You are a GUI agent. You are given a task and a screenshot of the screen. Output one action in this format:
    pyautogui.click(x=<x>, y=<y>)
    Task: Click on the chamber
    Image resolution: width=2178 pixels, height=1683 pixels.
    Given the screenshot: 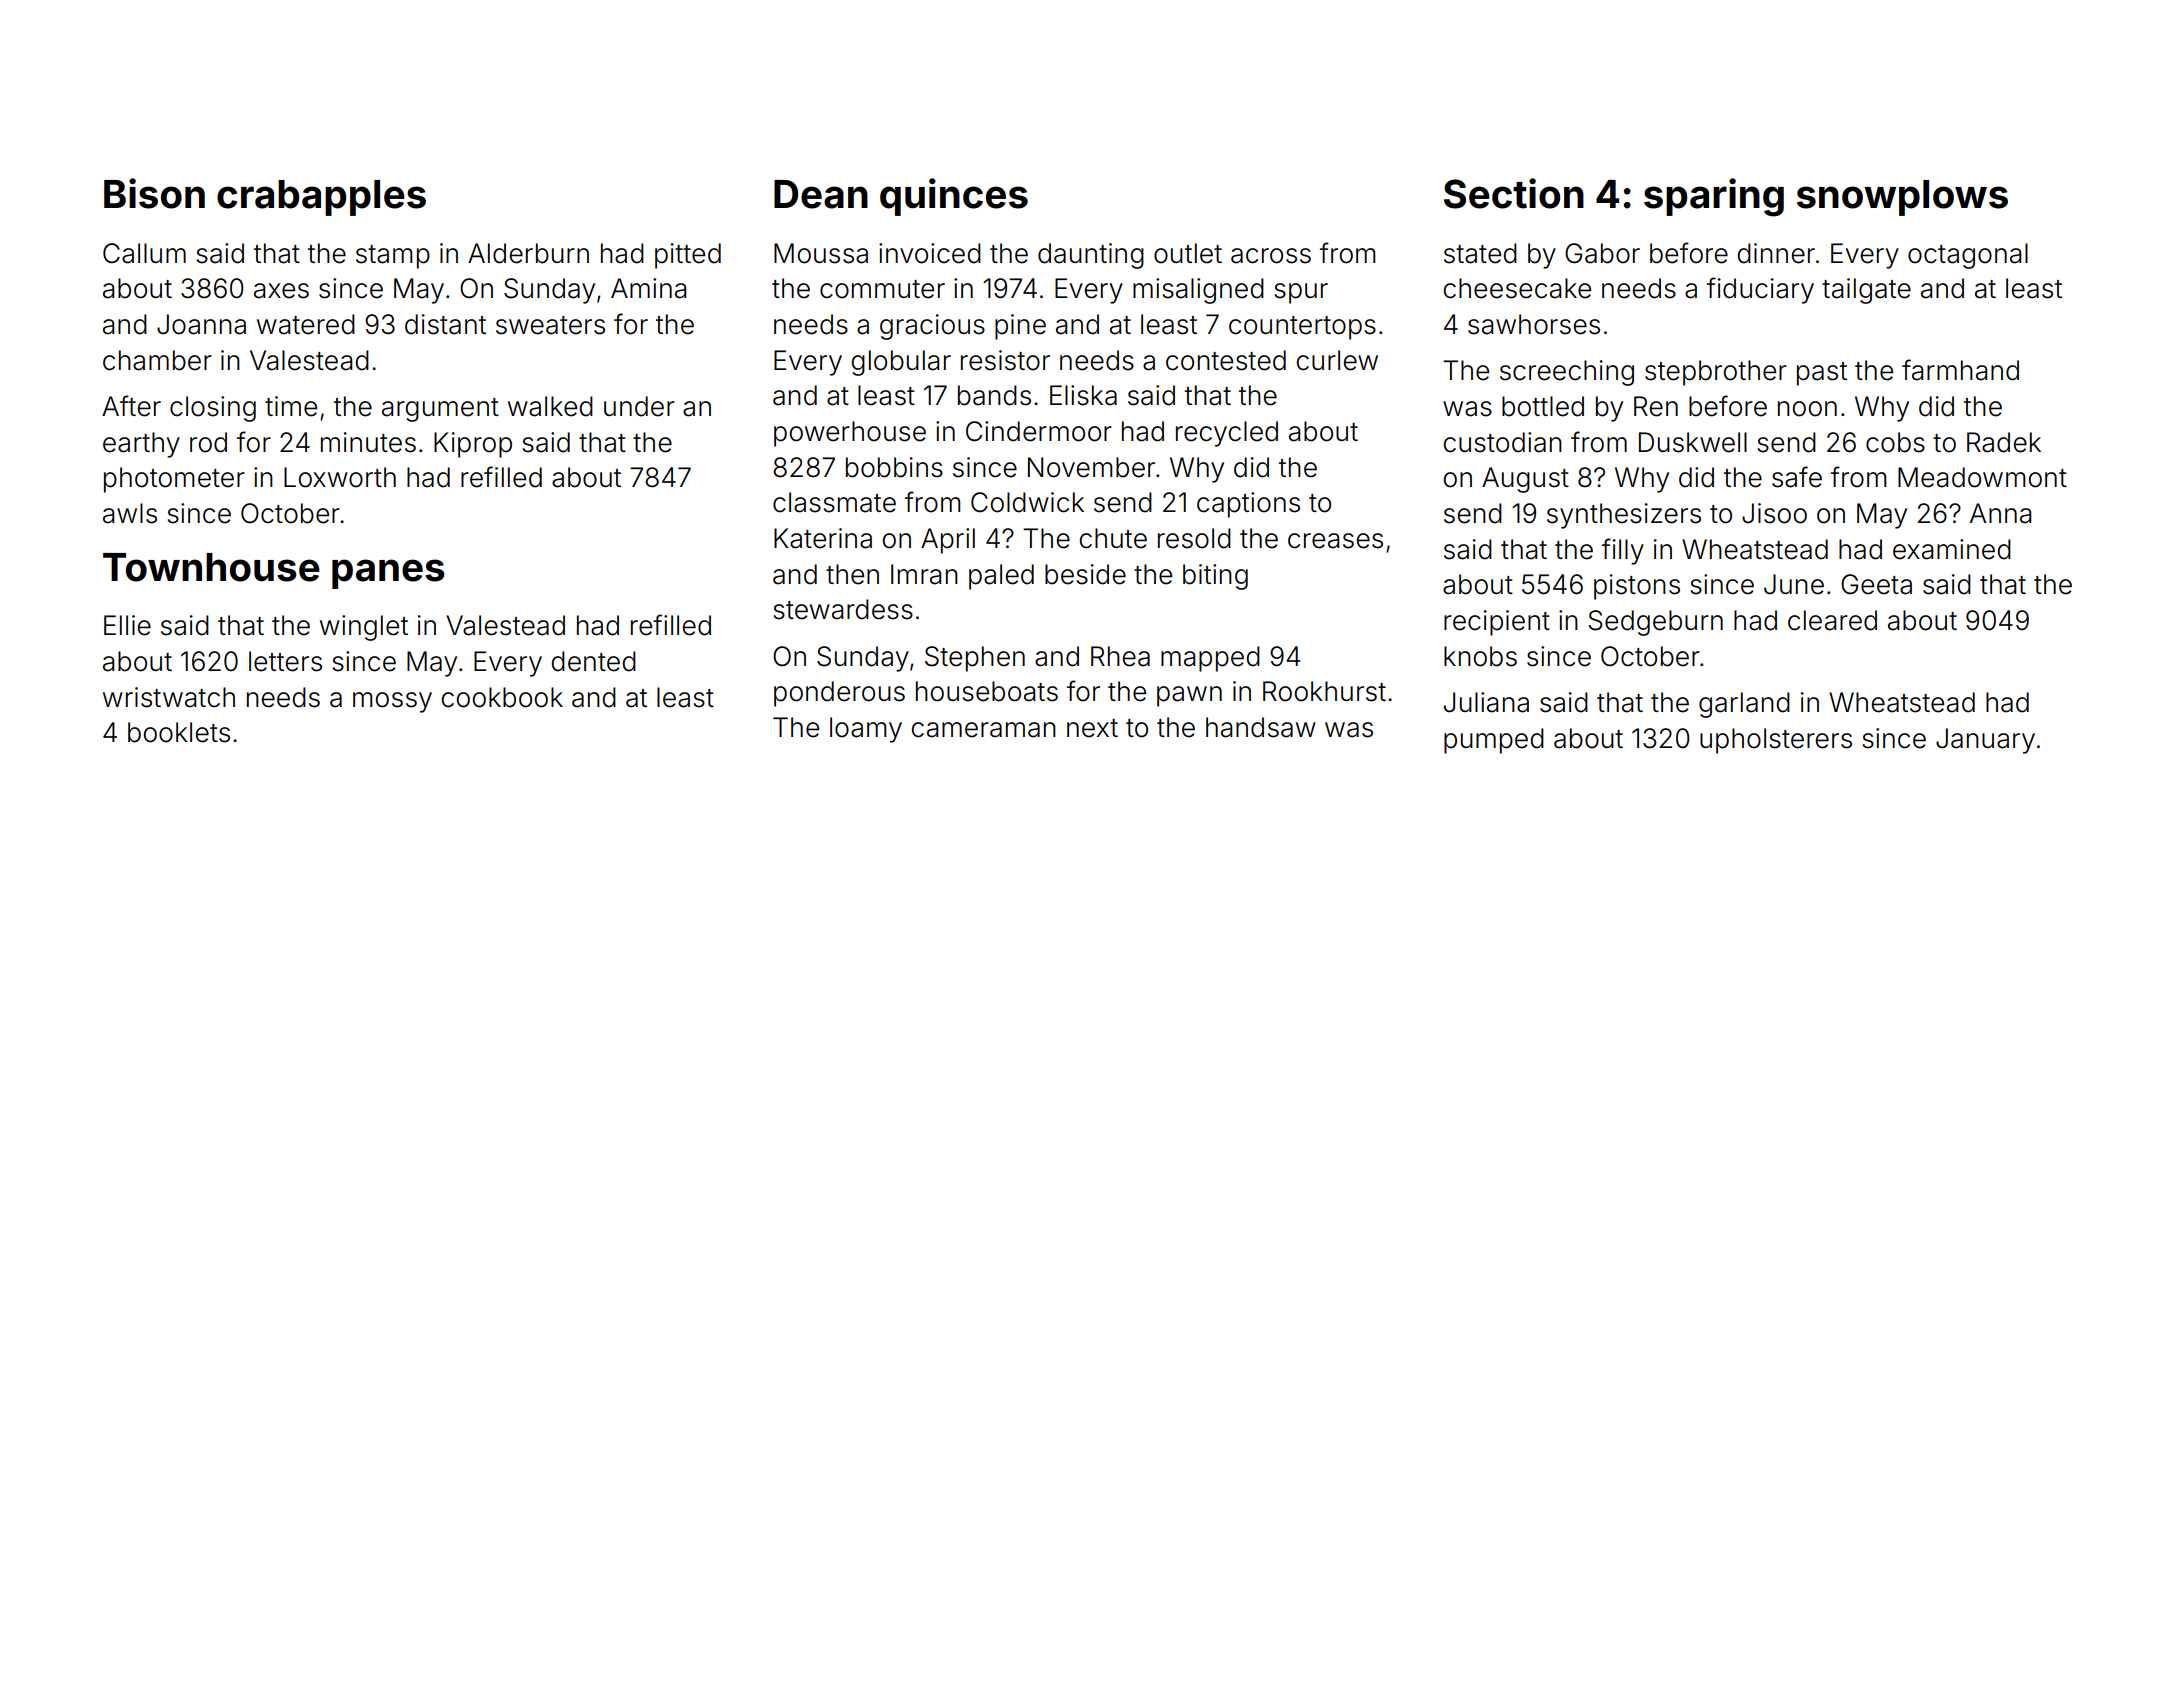 What is the action you would take?
    pyautogui.click(x=157, y=360)
